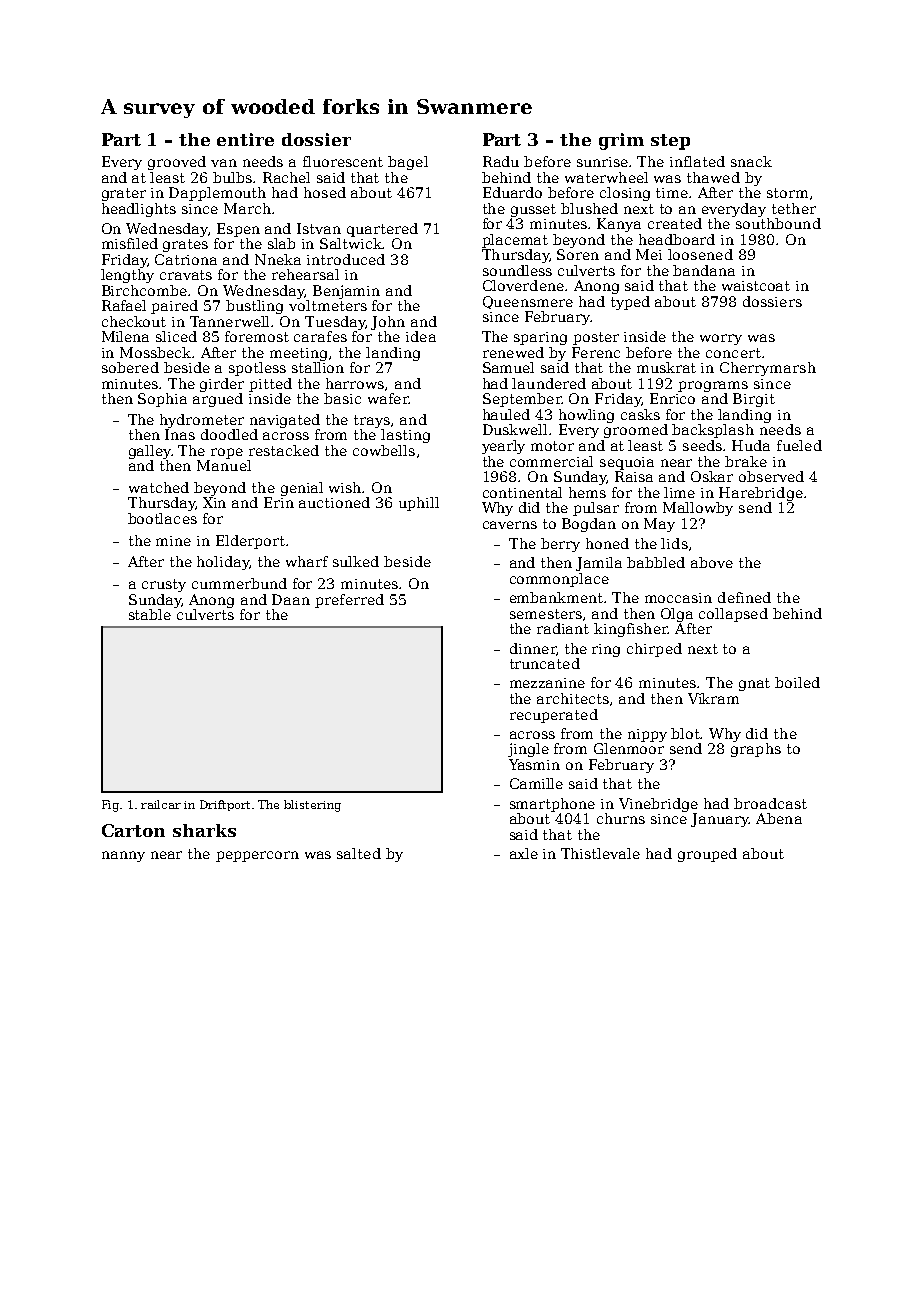 The height and width of the document is (1308, 924). What do you see at coordinates (700, 254) in the document?
I see `loosened` at bounding box center [700, 254].
